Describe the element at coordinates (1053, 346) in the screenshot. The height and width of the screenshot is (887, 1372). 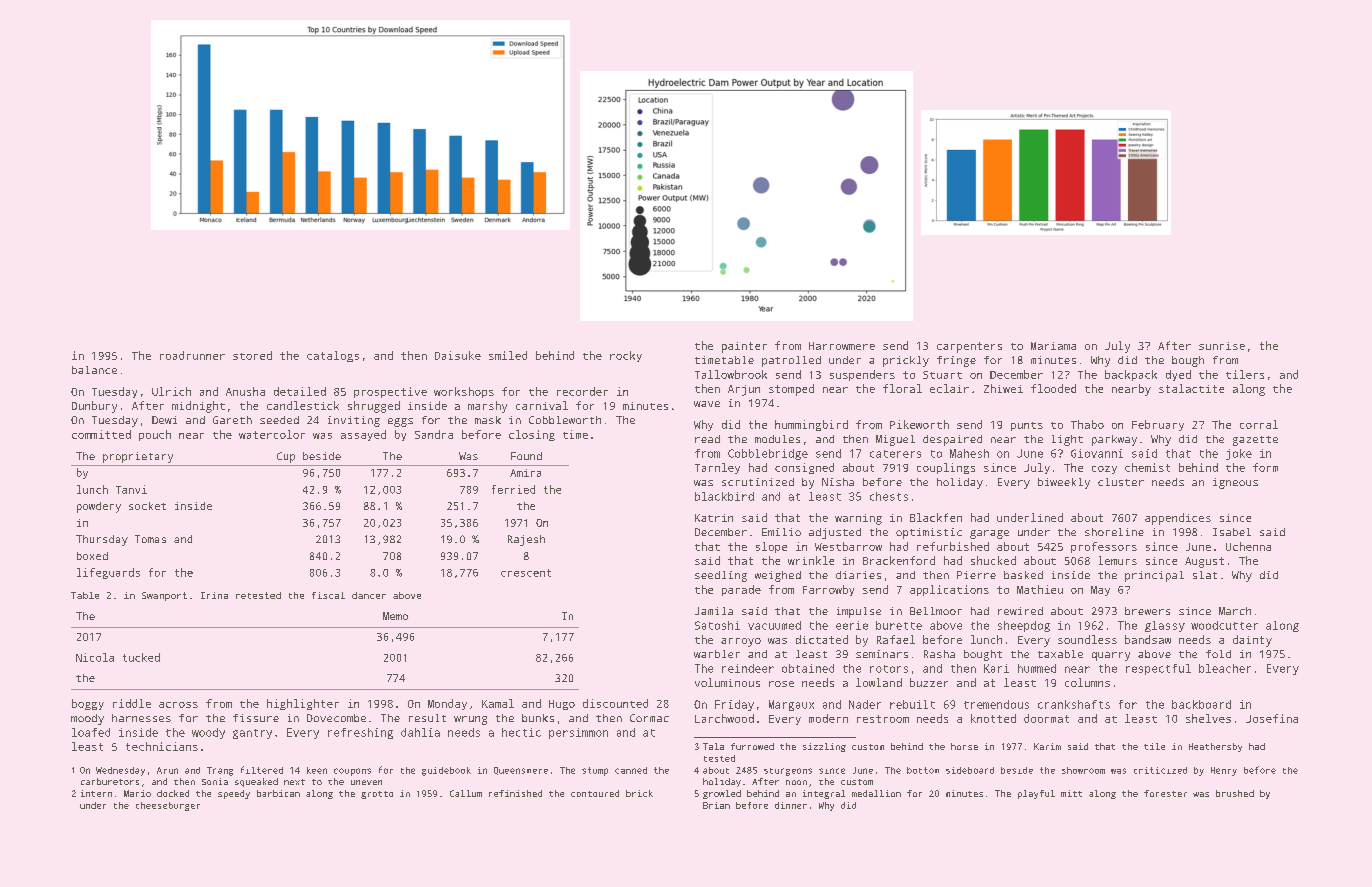
I see `Mariama` at that location.
